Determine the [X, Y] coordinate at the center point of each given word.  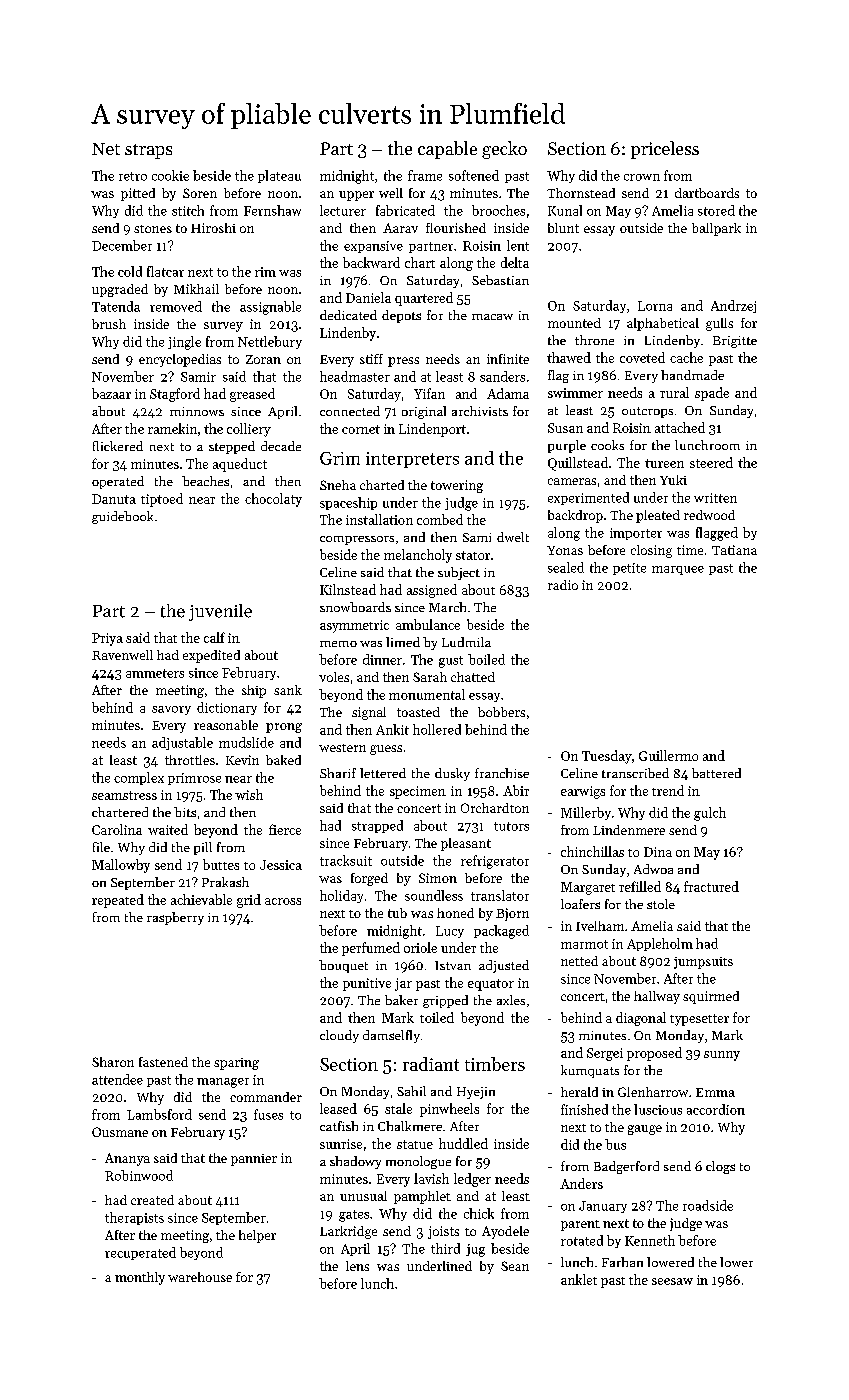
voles [334, 677]
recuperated [140, 1253]
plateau [279, 176]
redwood [709, 515]
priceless [665, 150]
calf [214, 637]
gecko [504, 150]
